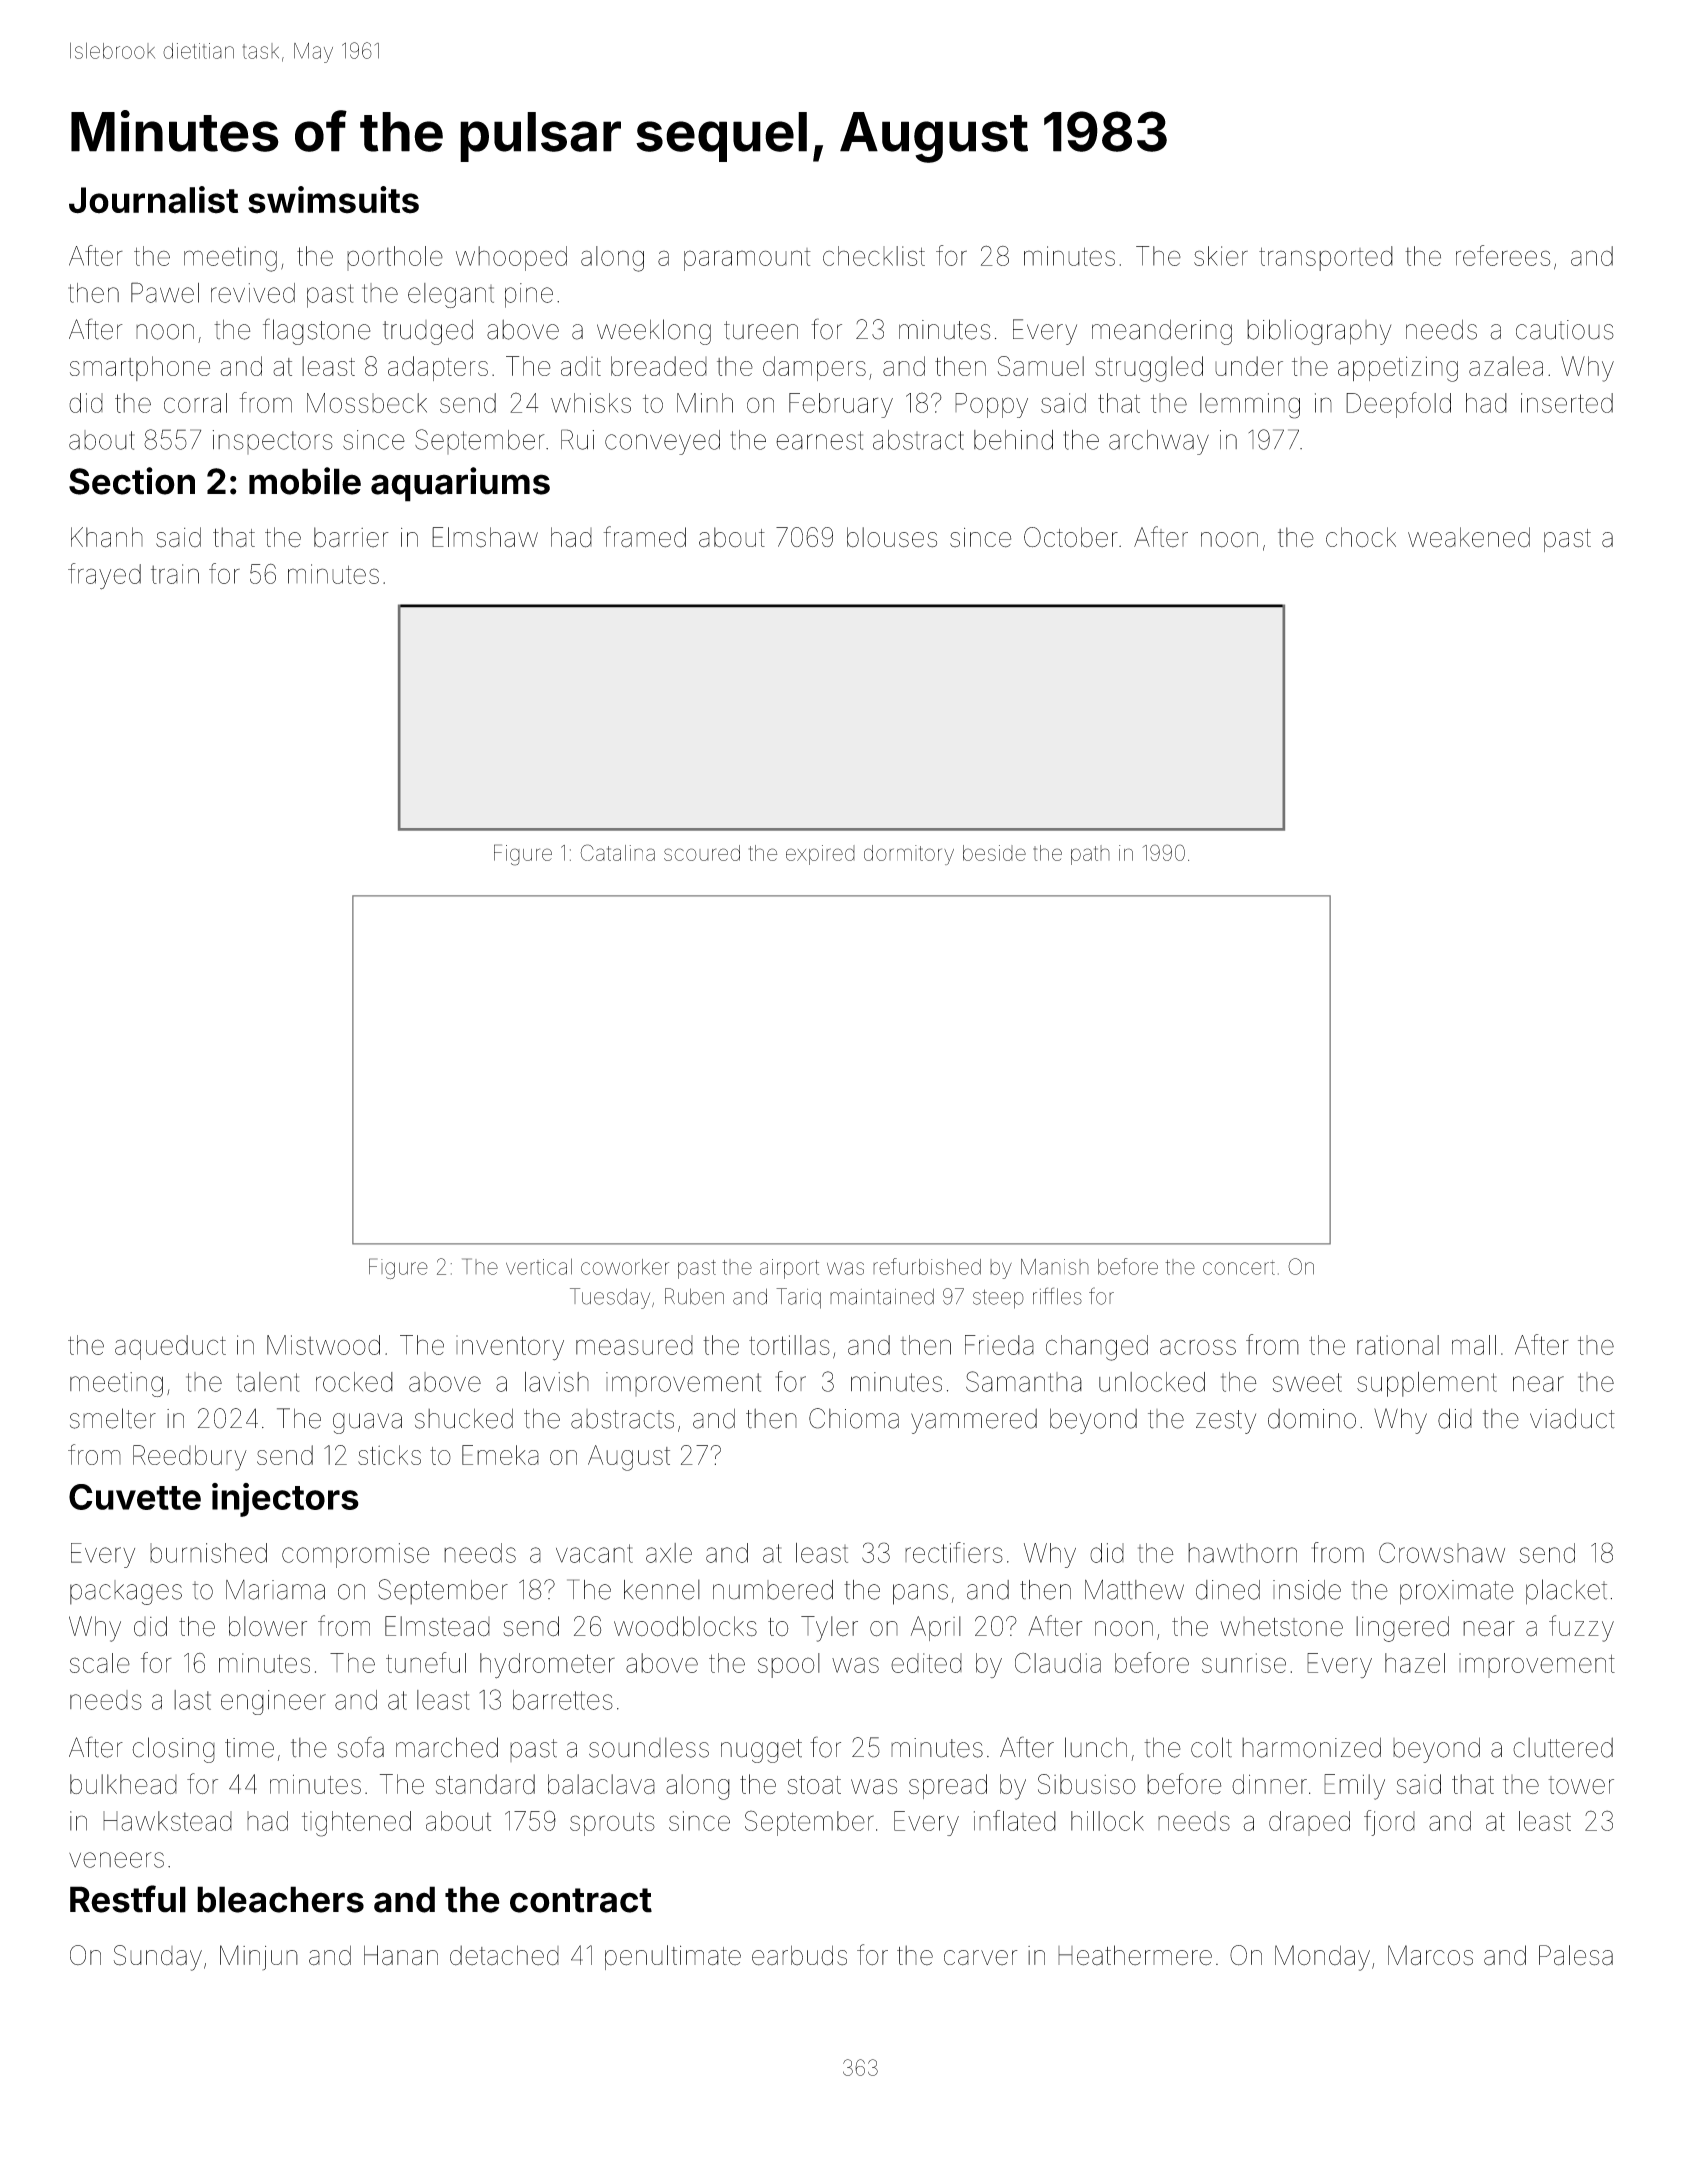 The height and width of the screenshot is (2178, 1683). I want to click on scale, so click(100, 1663).
